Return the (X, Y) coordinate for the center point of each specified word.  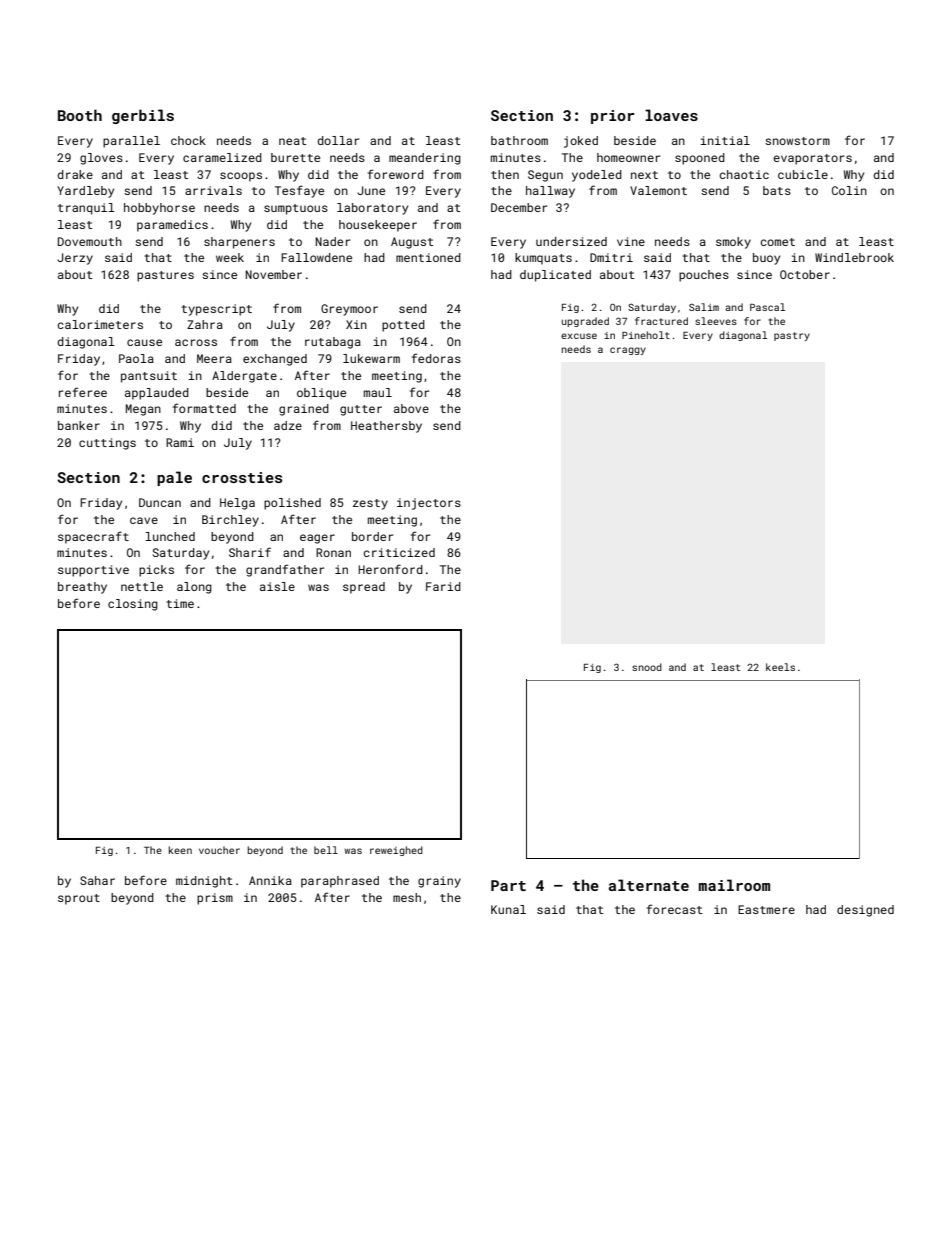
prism (215, 899)
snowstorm (797, 141)
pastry (792, 336)
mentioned (428, 257)
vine (631, 241)
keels (780, 667)
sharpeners (239, 243)
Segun (545, 176)
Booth (80, 115)
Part (508, 885)
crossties (242, 477)
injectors (429, 504)
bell (326, 850)
